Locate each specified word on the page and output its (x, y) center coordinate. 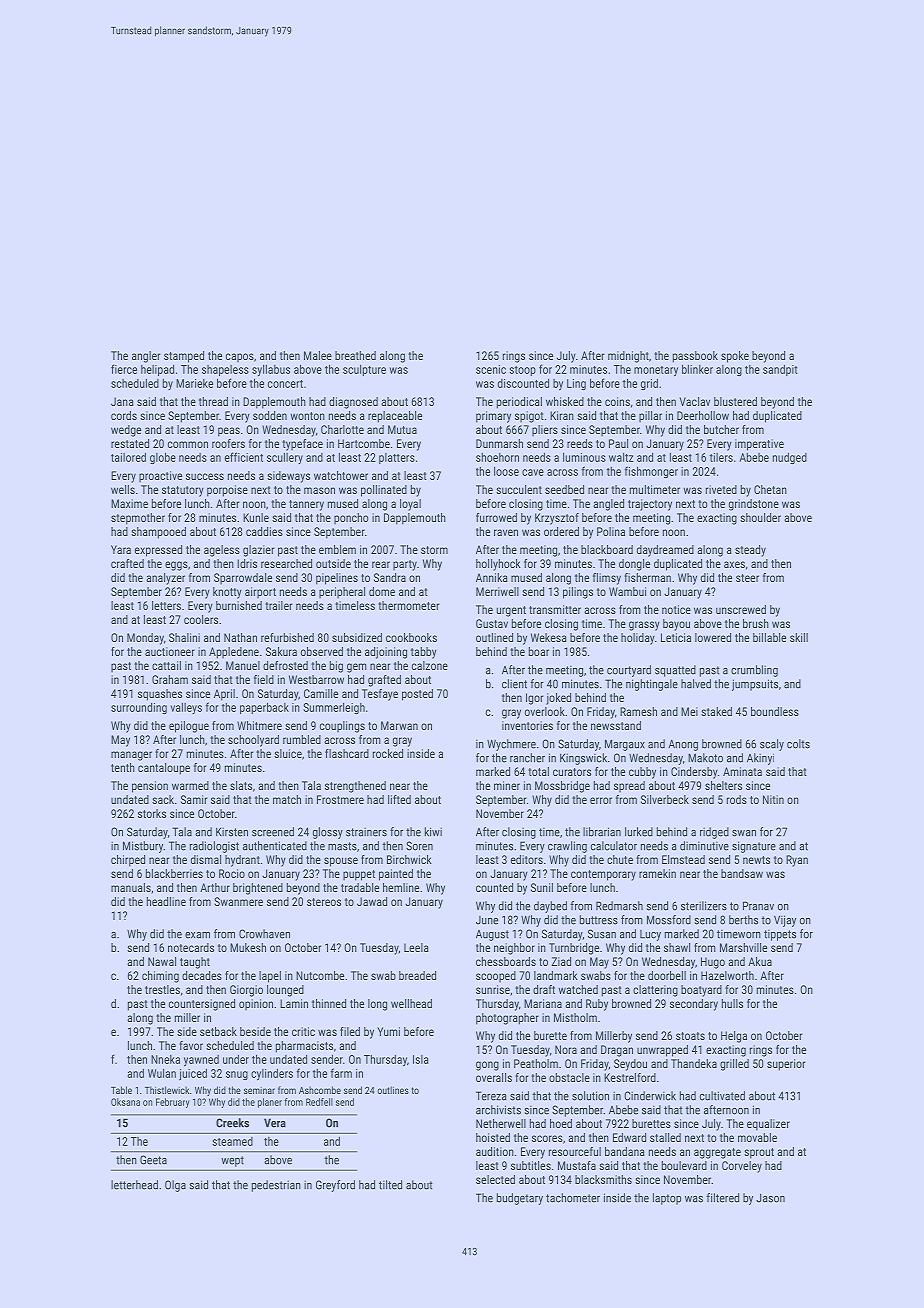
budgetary (520, 1199)
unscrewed (741, 609)
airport (260, 593)
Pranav (758, 906)
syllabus (271, 370)
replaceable (395, 417)
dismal (206, 859)
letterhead (134, 1185)
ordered (561, 531)
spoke (735, 357)
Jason (770, 1198)
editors (527, 859)
